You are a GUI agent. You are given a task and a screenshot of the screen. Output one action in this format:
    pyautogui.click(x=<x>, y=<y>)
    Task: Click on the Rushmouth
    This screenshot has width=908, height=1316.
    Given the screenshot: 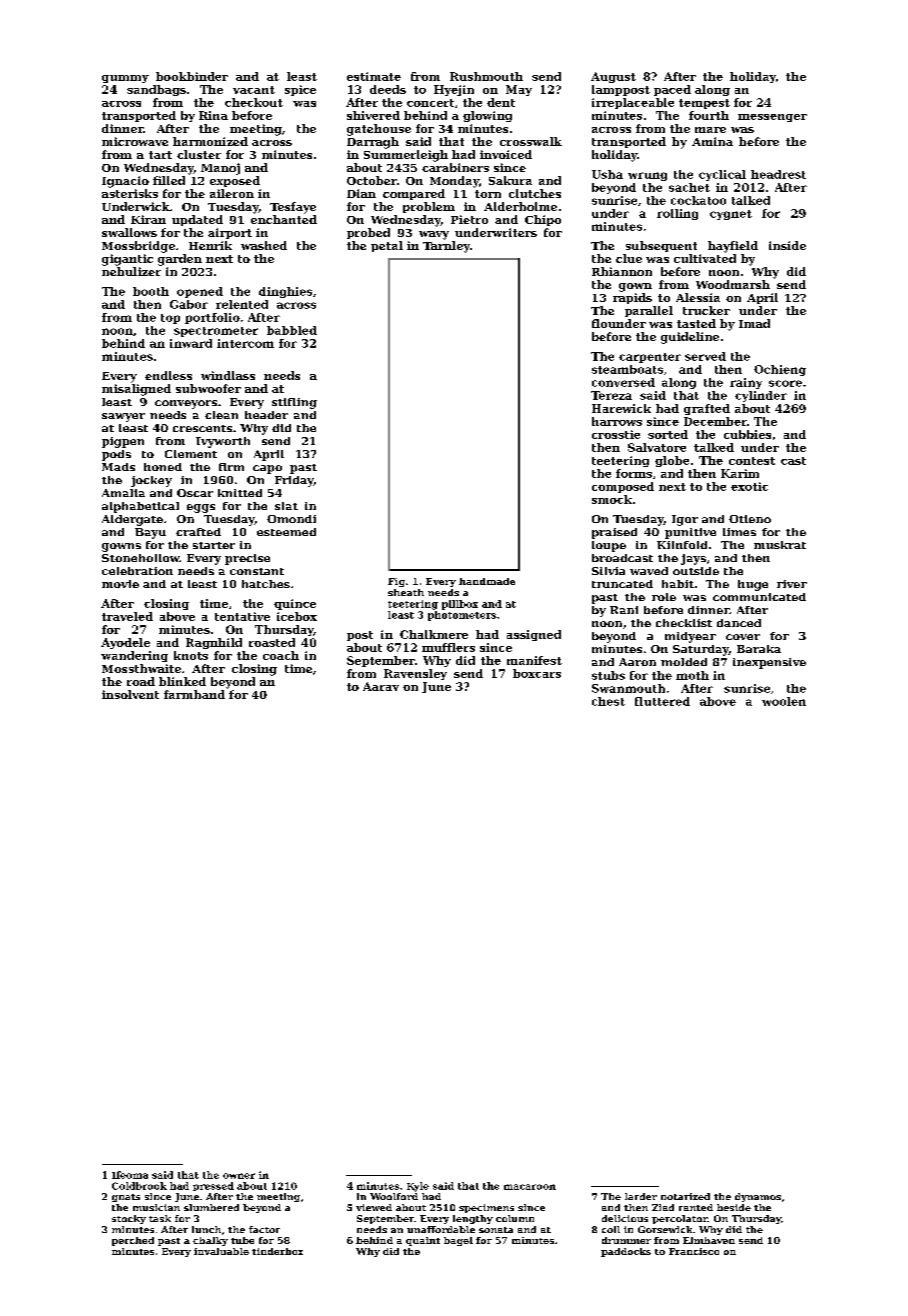 What is the action you would take?
    pyautogui.click(x=486, y=76)
